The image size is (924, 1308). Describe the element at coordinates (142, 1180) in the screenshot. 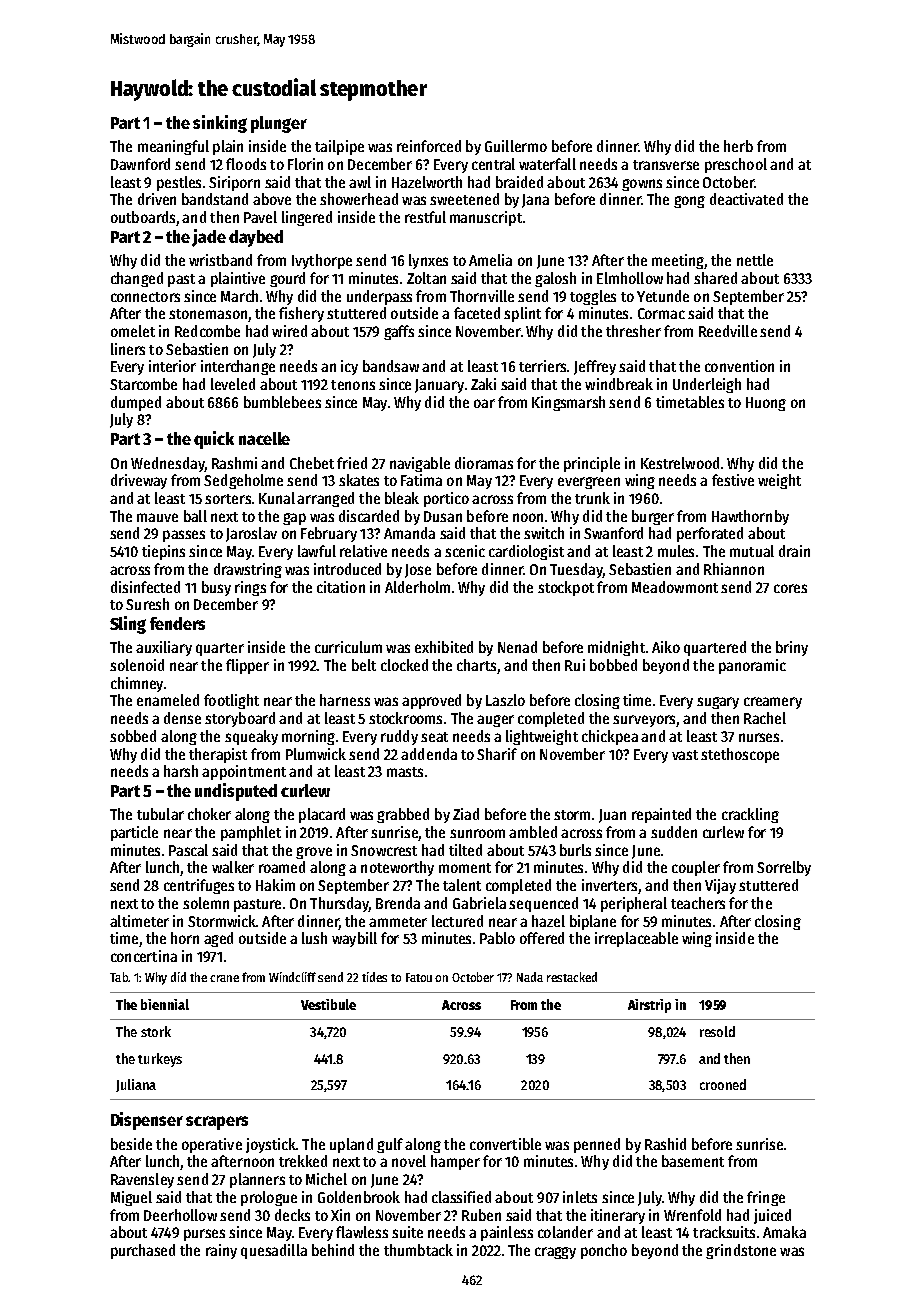

I see `Ravensley` at that location.
